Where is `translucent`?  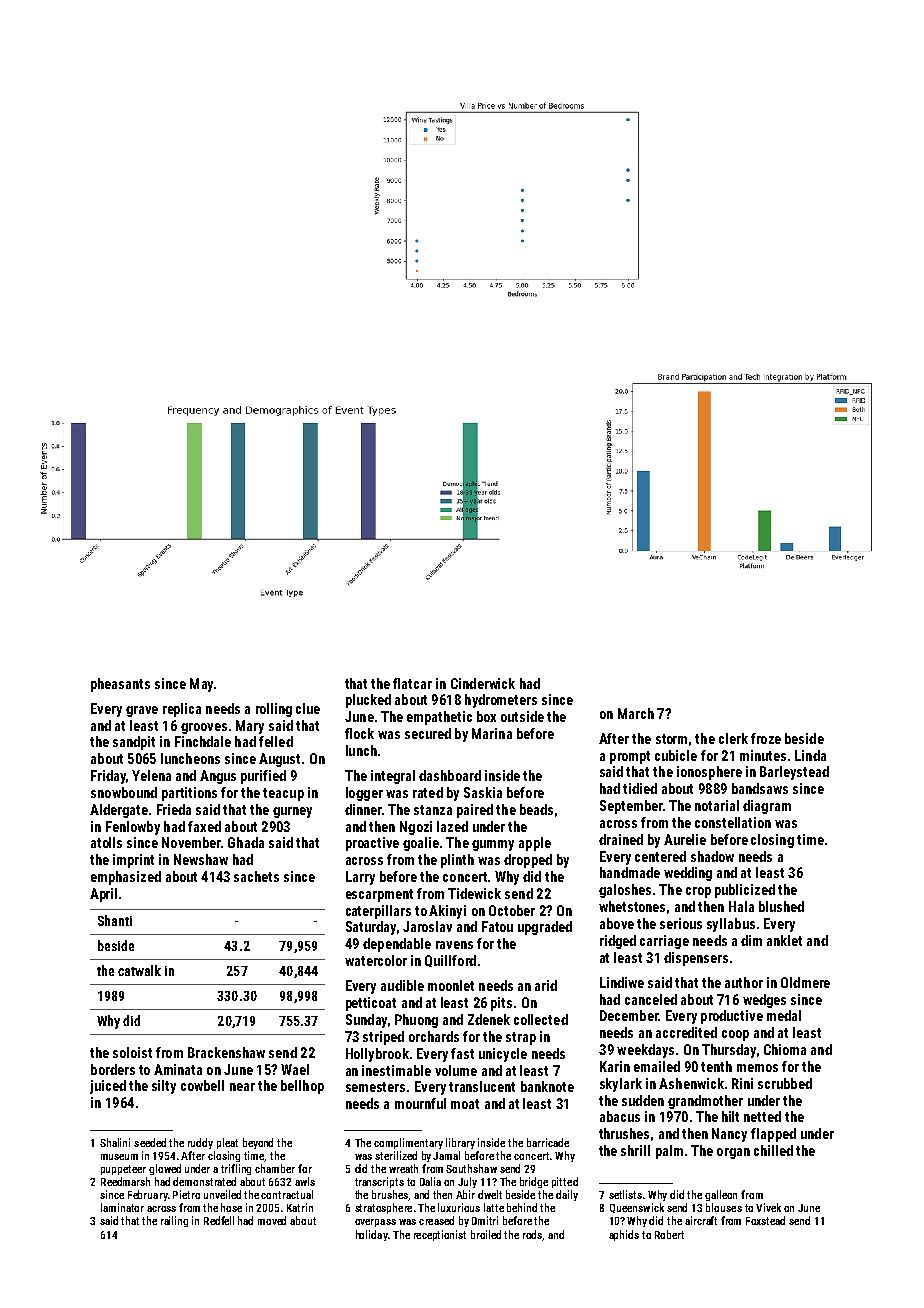
translucent is located at coordinates (482, 1086).
